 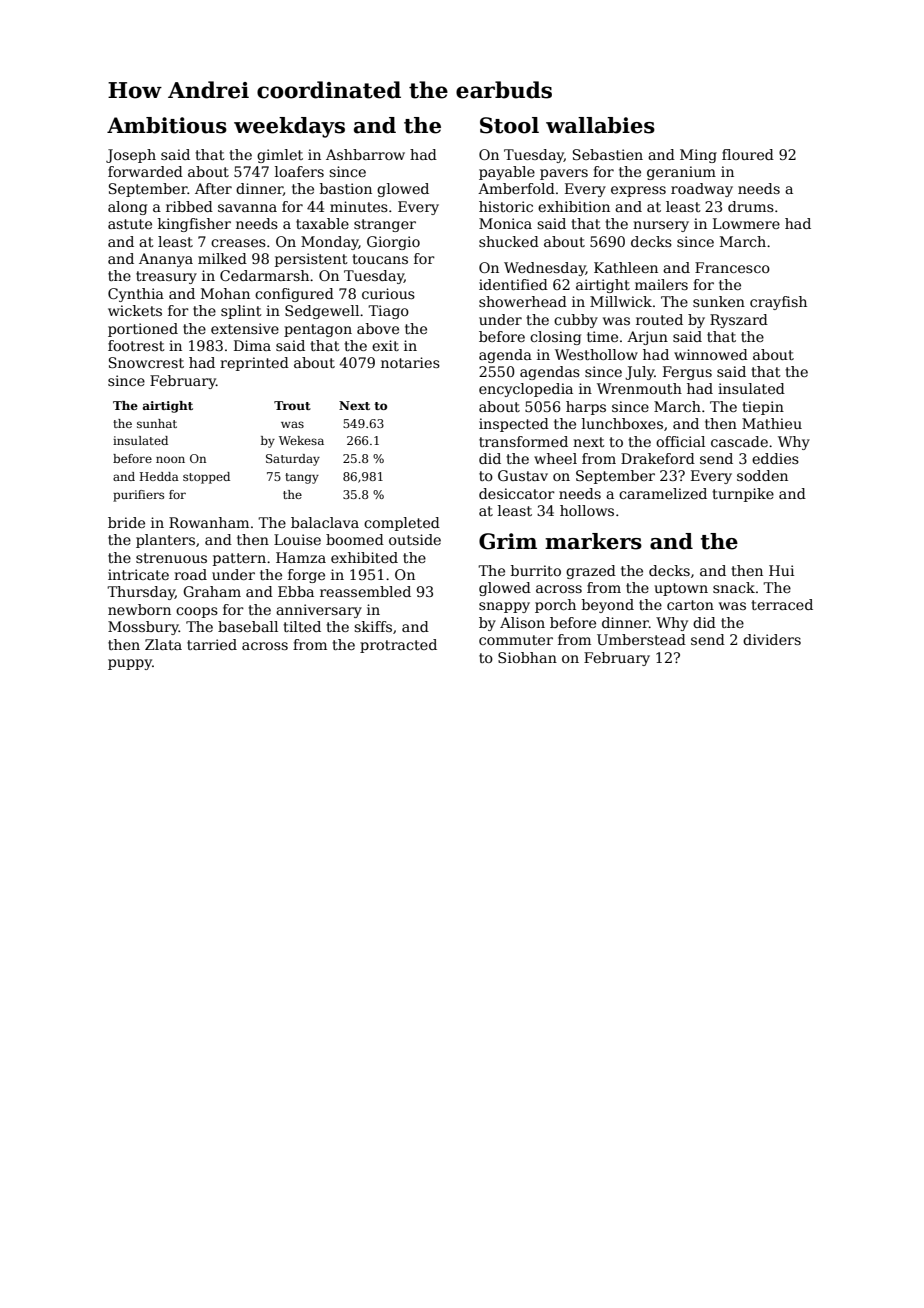 What do you see at coordinates (772, 639) in the screenshot?
I see `dividers` at bounding box center [772, 639].
